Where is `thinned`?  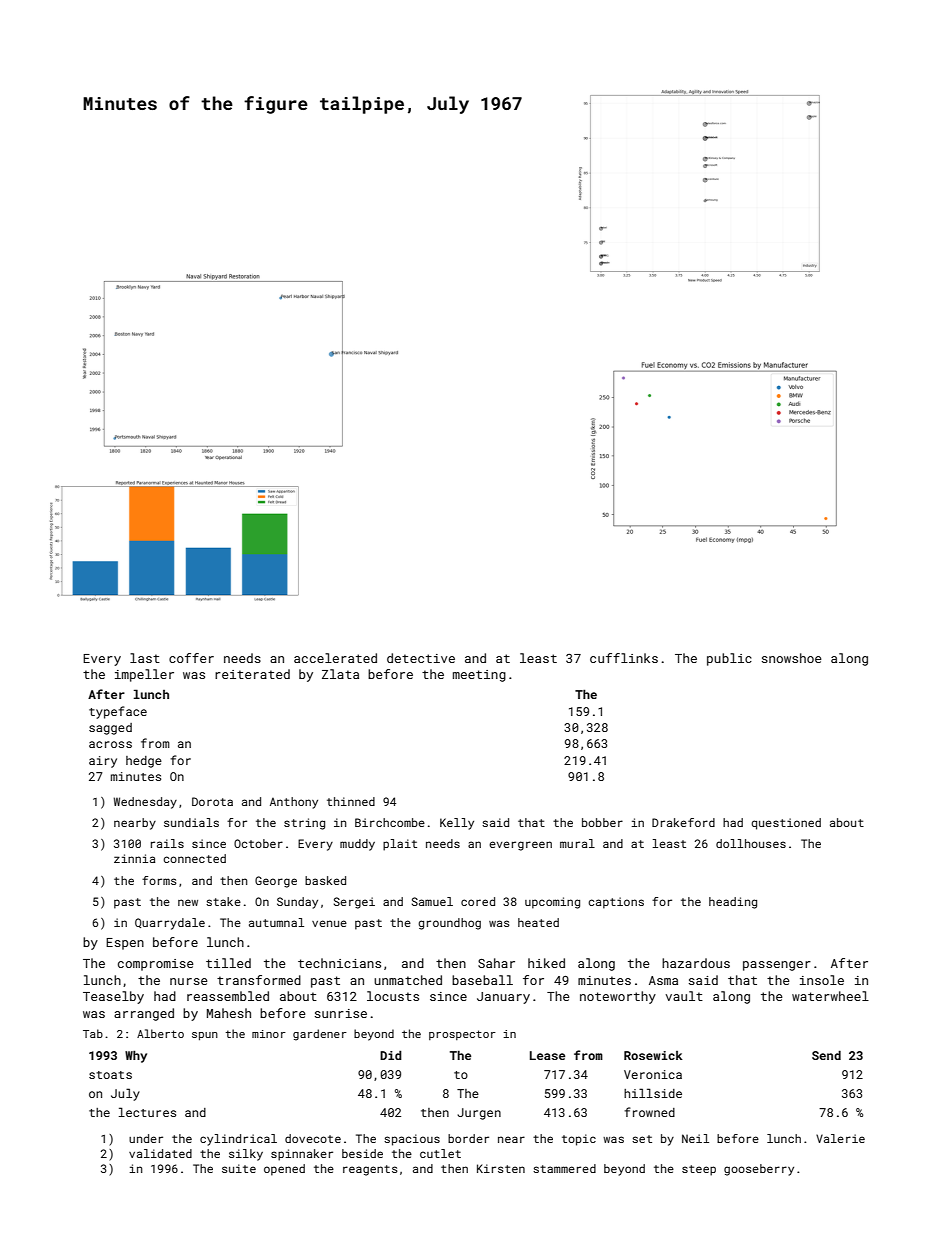
thinned is located at coordinates (351, 801).
